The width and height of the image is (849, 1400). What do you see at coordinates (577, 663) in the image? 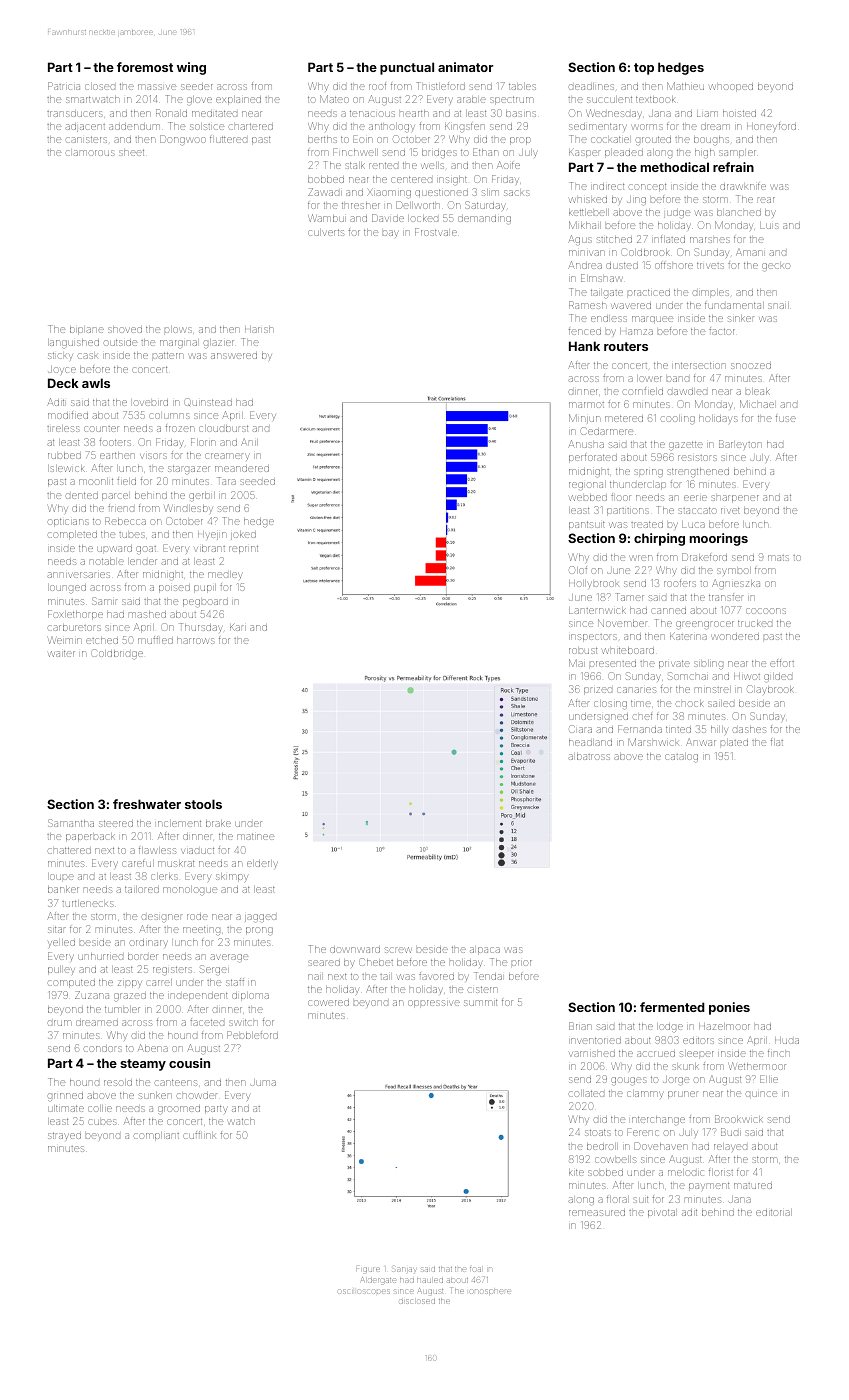
I see `Mai` at bounding box center [577, 663].
